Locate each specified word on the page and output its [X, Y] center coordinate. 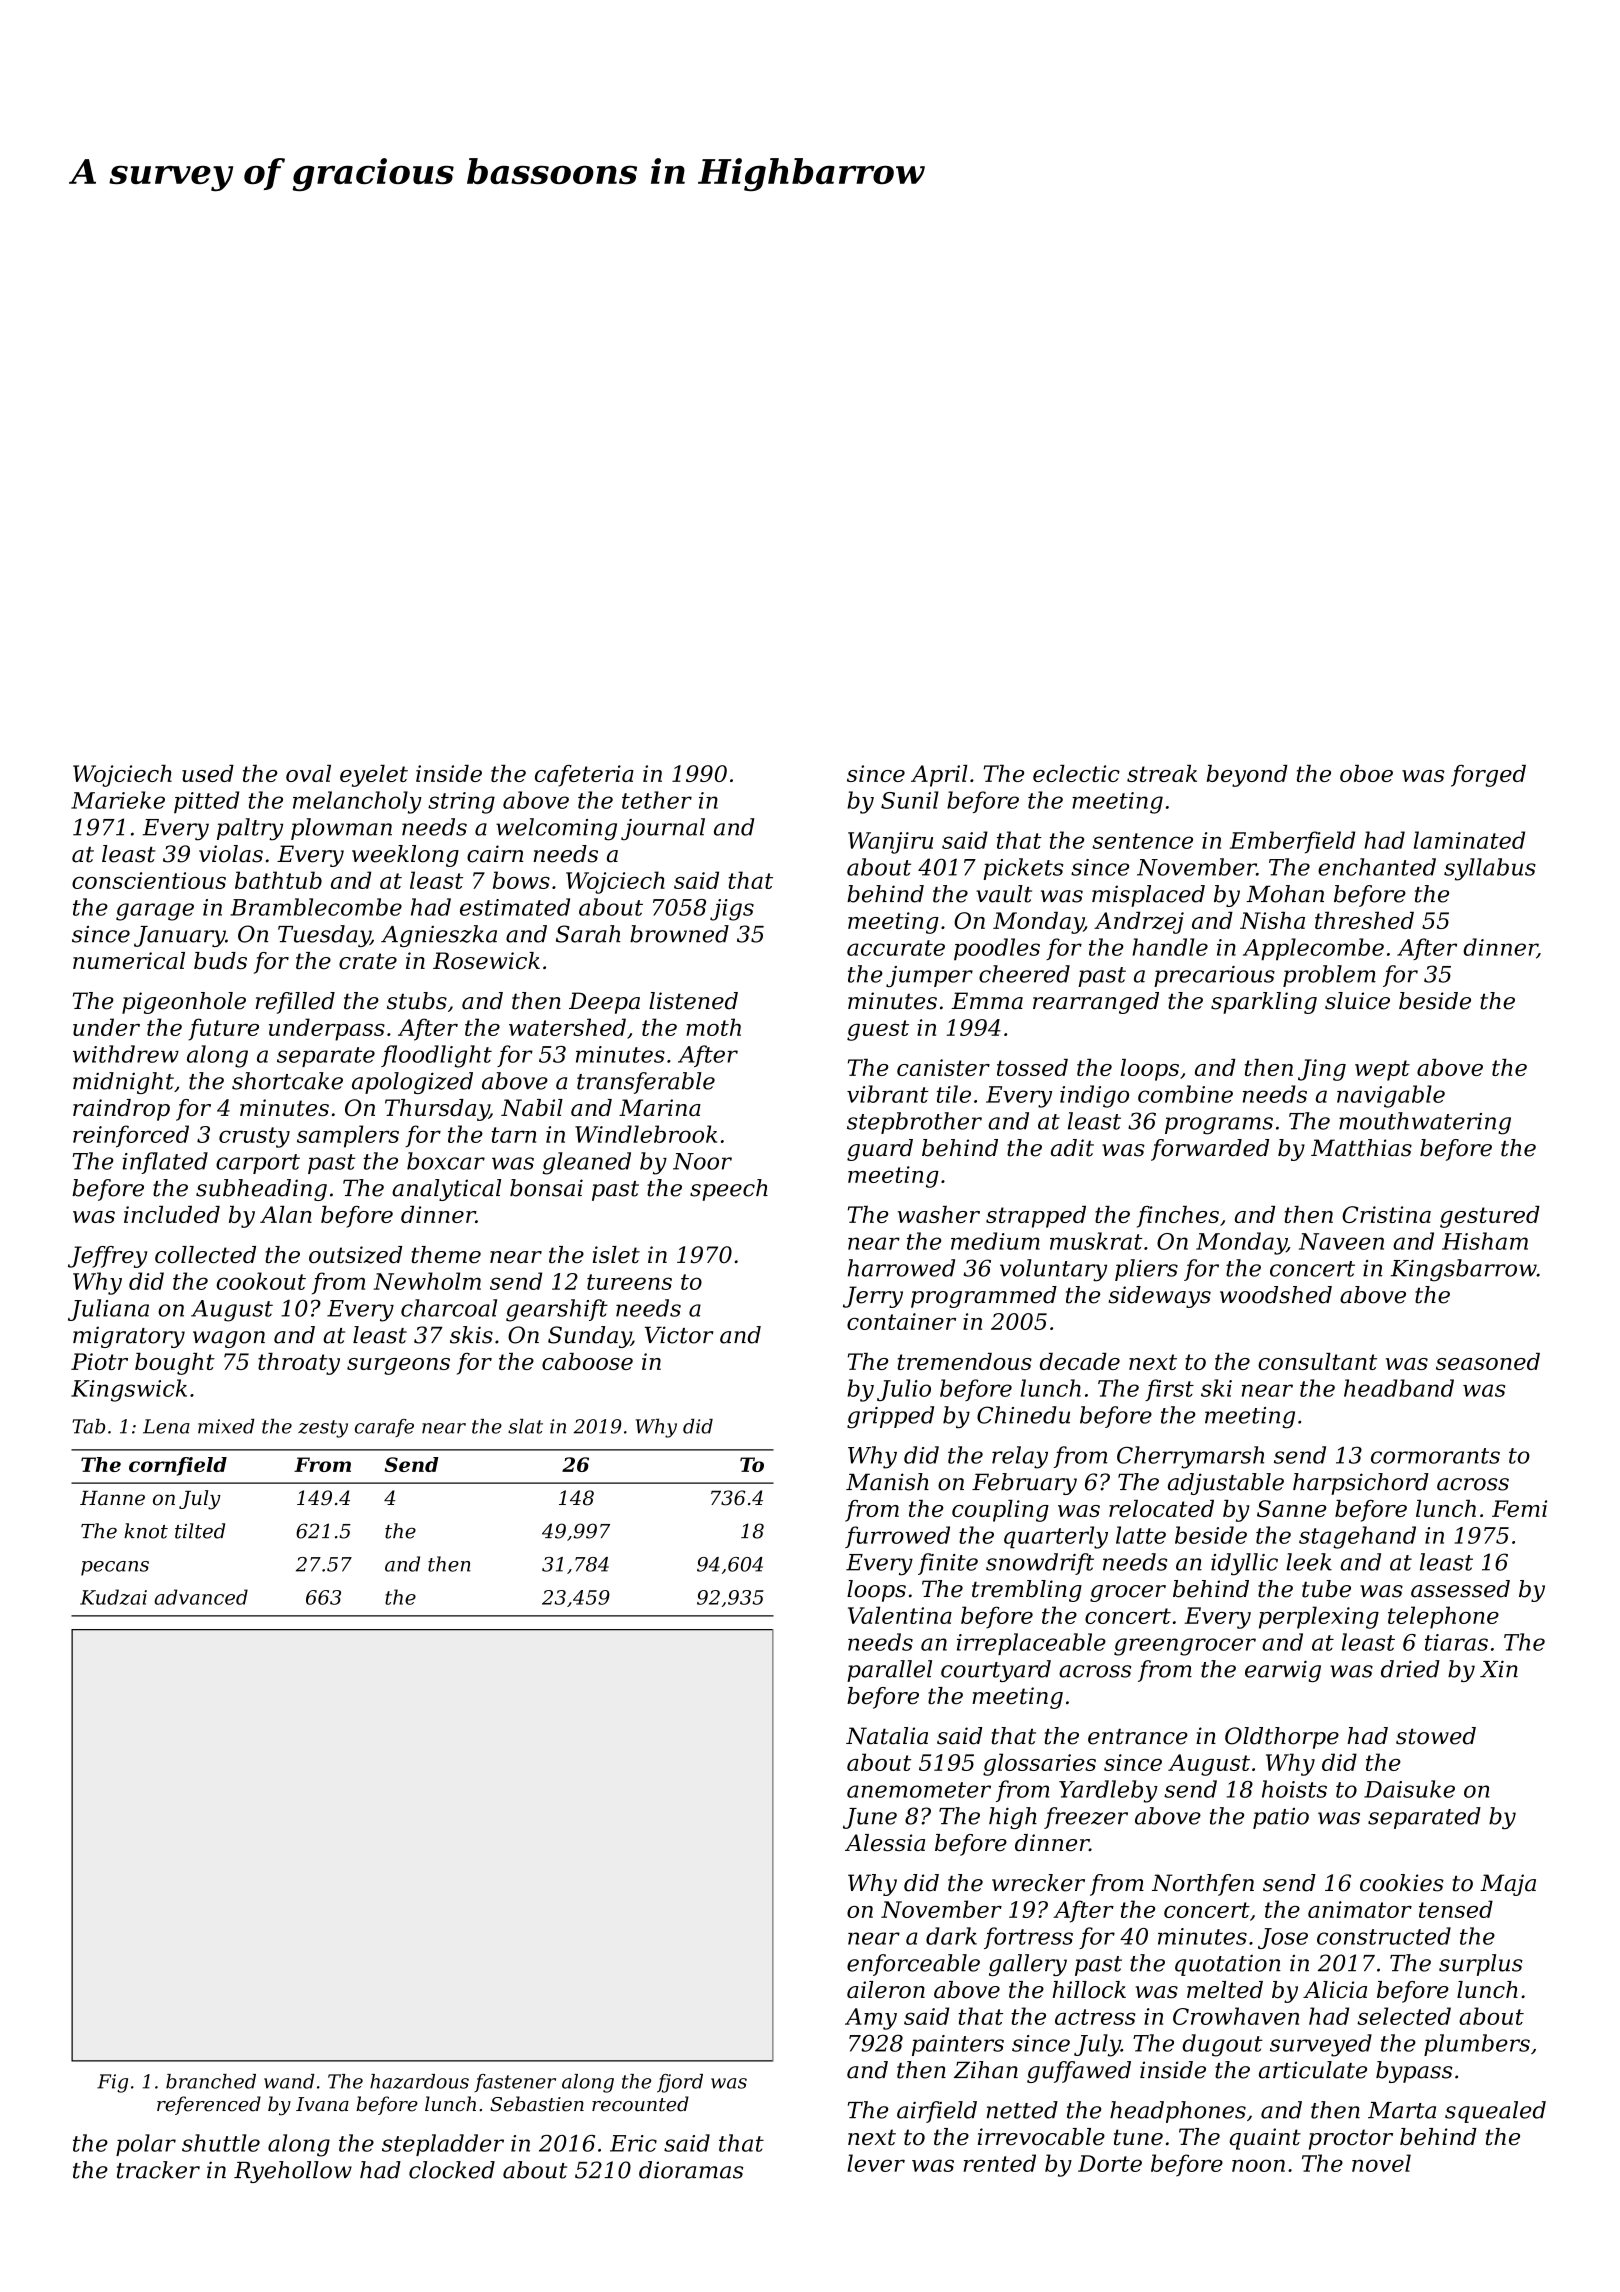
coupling [1000, 1511]
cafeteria [584, 776]
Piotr [99, 1361]
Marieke [118, 800]
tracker [158, 2170]
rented [1000, 2163]
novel [1381, 2163]
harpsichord [1361, 1484]
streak [1162, 773]
